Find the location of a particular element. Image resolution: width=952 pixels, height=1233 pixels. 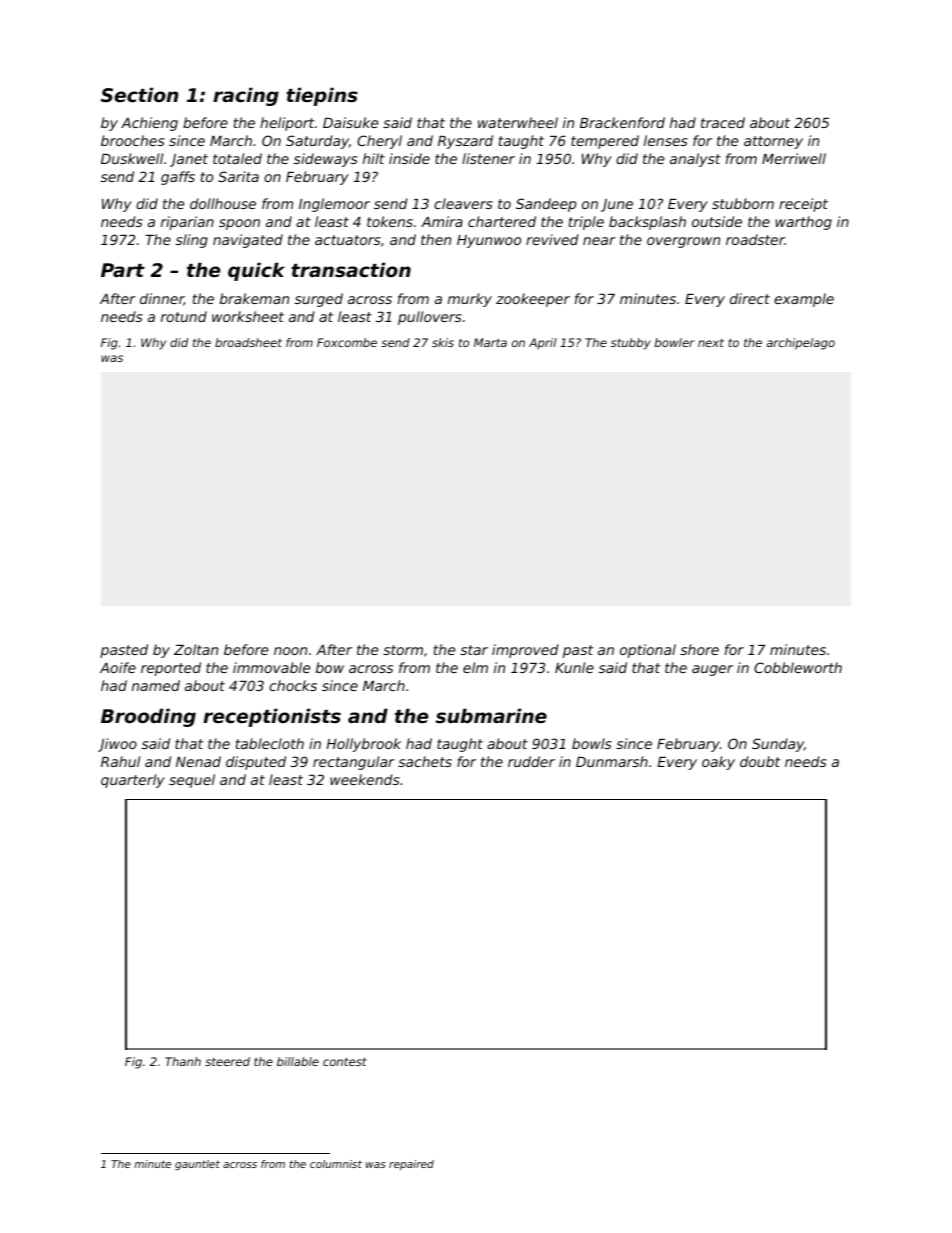

archipelago is located at coordinates (801, 344).
